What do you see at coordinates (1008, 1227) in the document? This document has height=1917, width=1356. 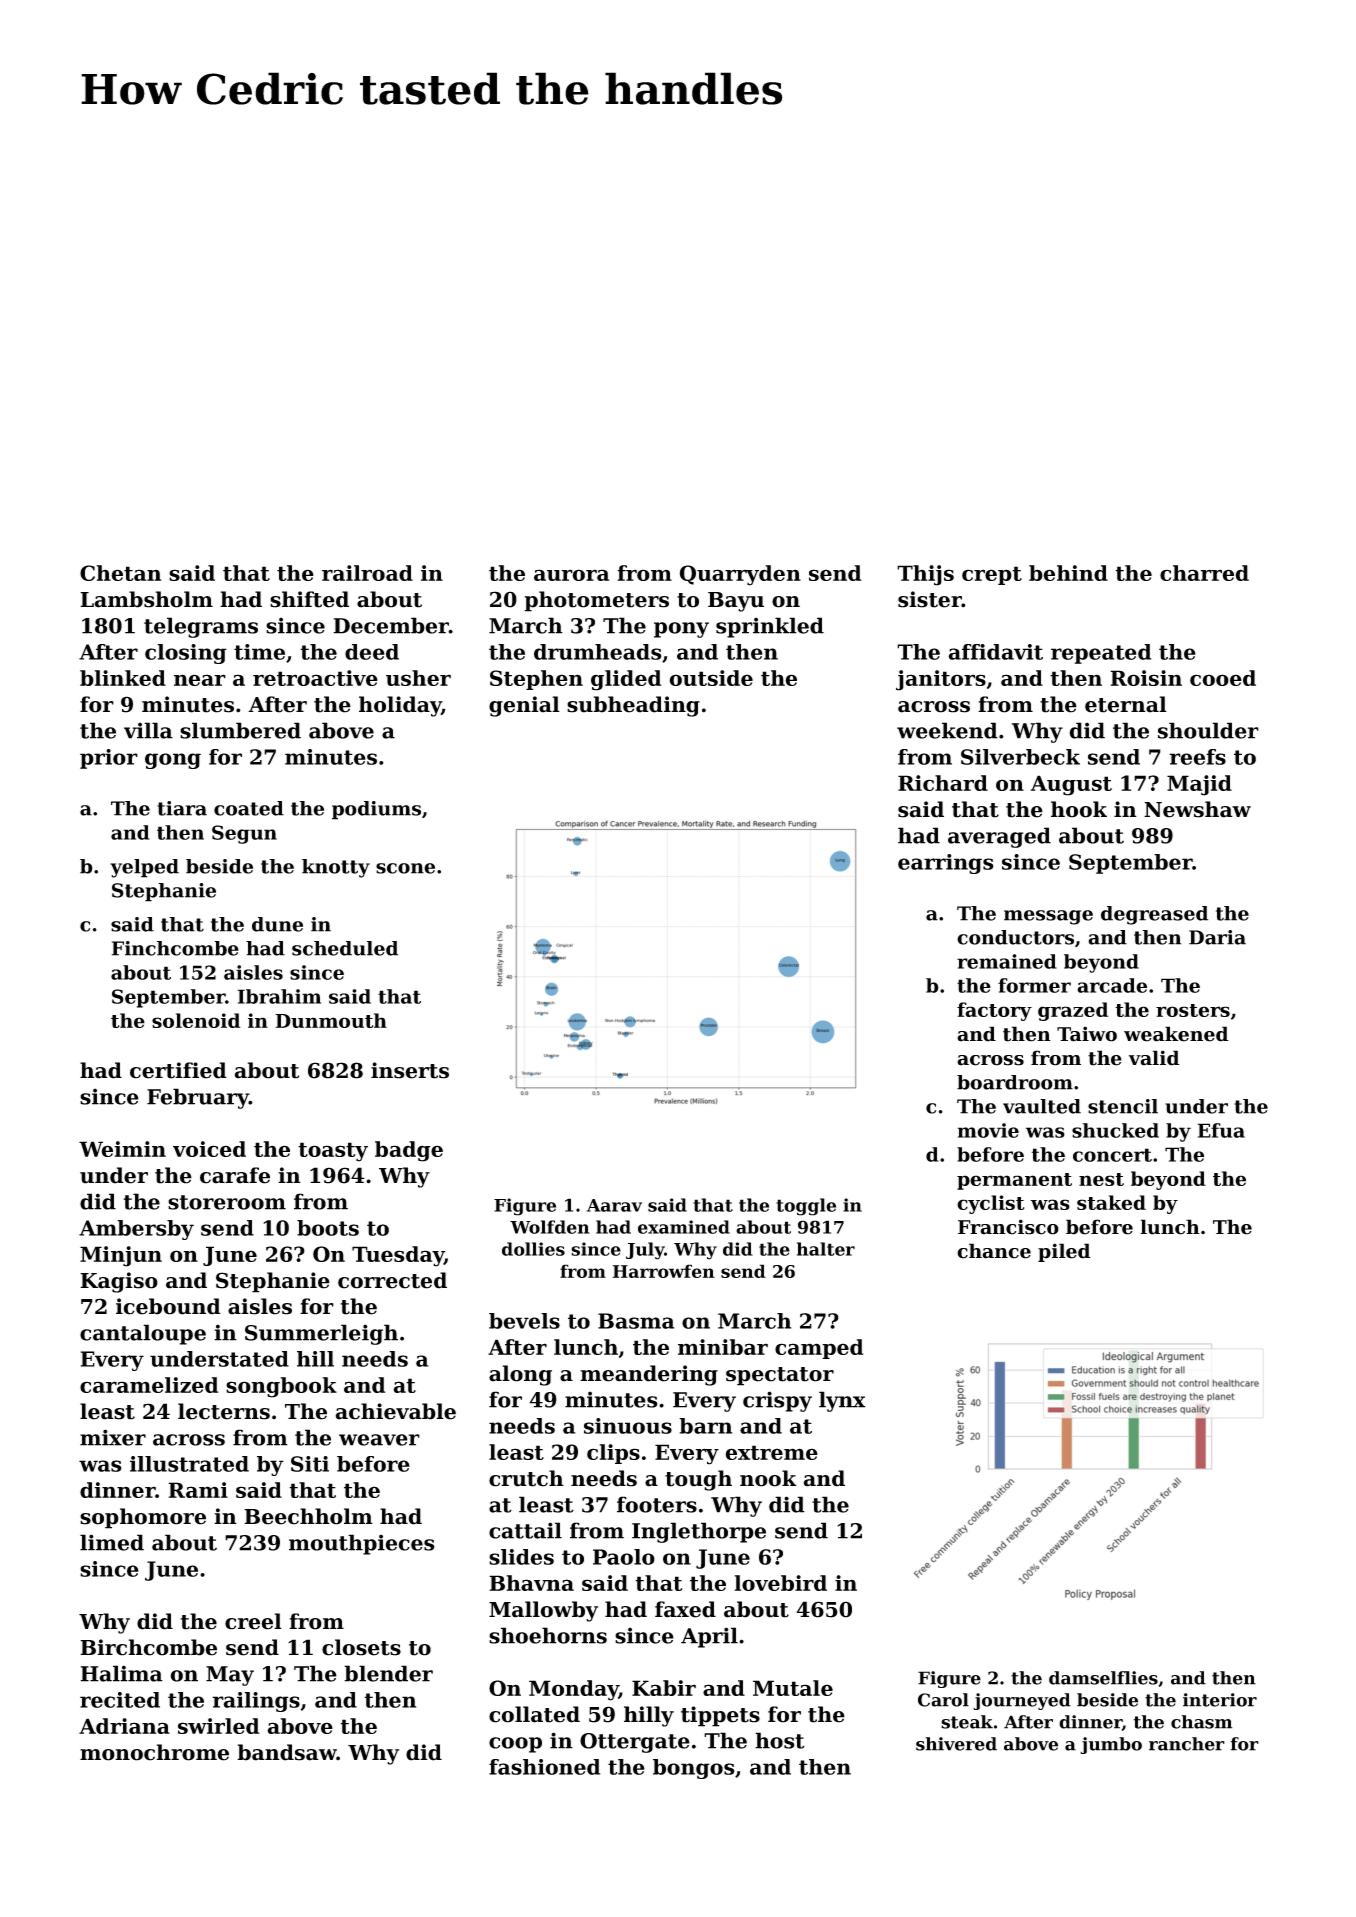 I see `Francisco` at bounding box center [1008, 1227].
